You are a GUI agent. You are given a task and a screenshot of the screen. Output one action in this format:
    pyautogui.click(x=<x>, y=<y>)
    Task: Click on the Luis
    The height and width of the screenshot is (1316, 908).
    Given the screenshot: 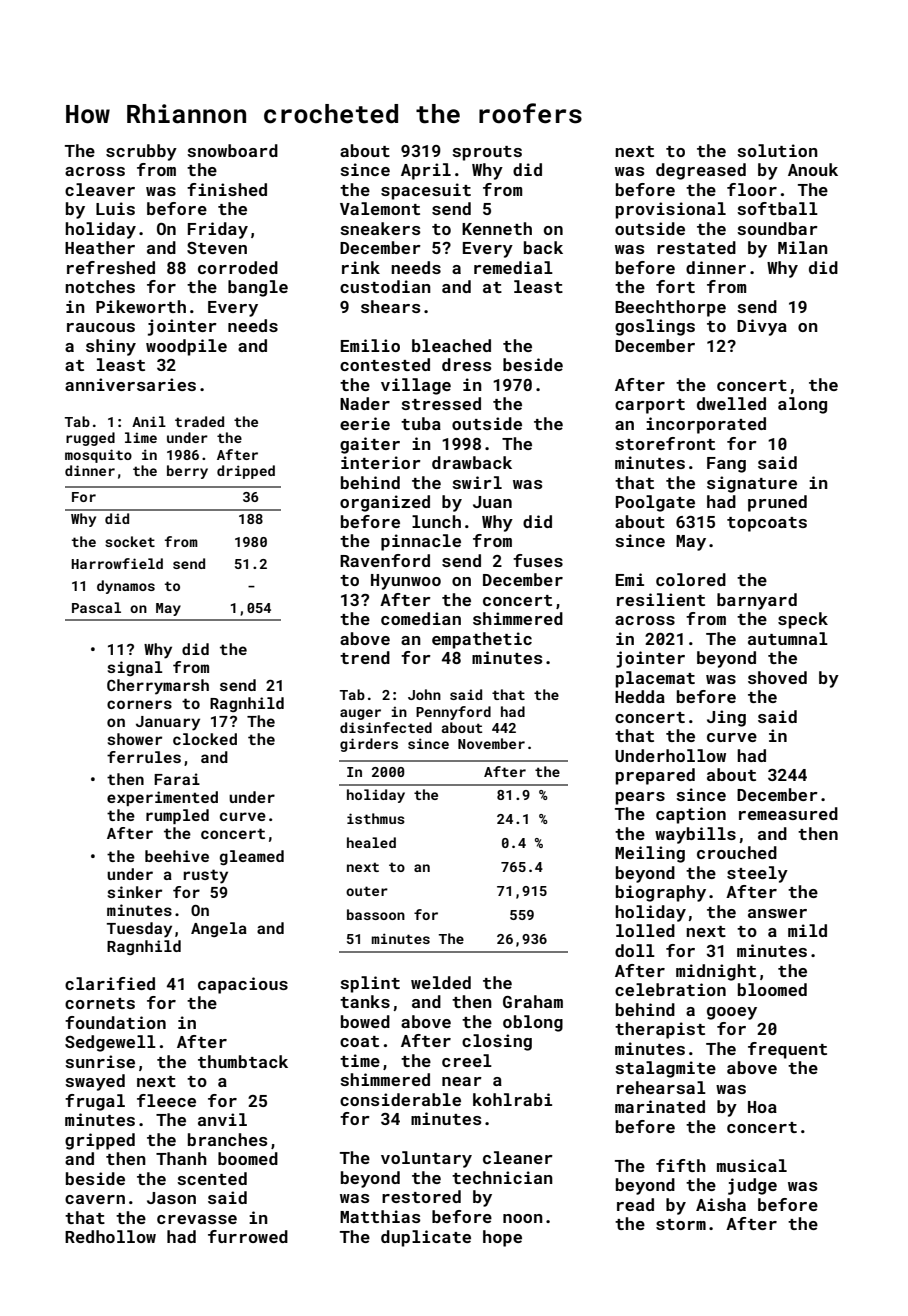 What is the action you would take?
    pyautogui.click(x=115, y=208)
